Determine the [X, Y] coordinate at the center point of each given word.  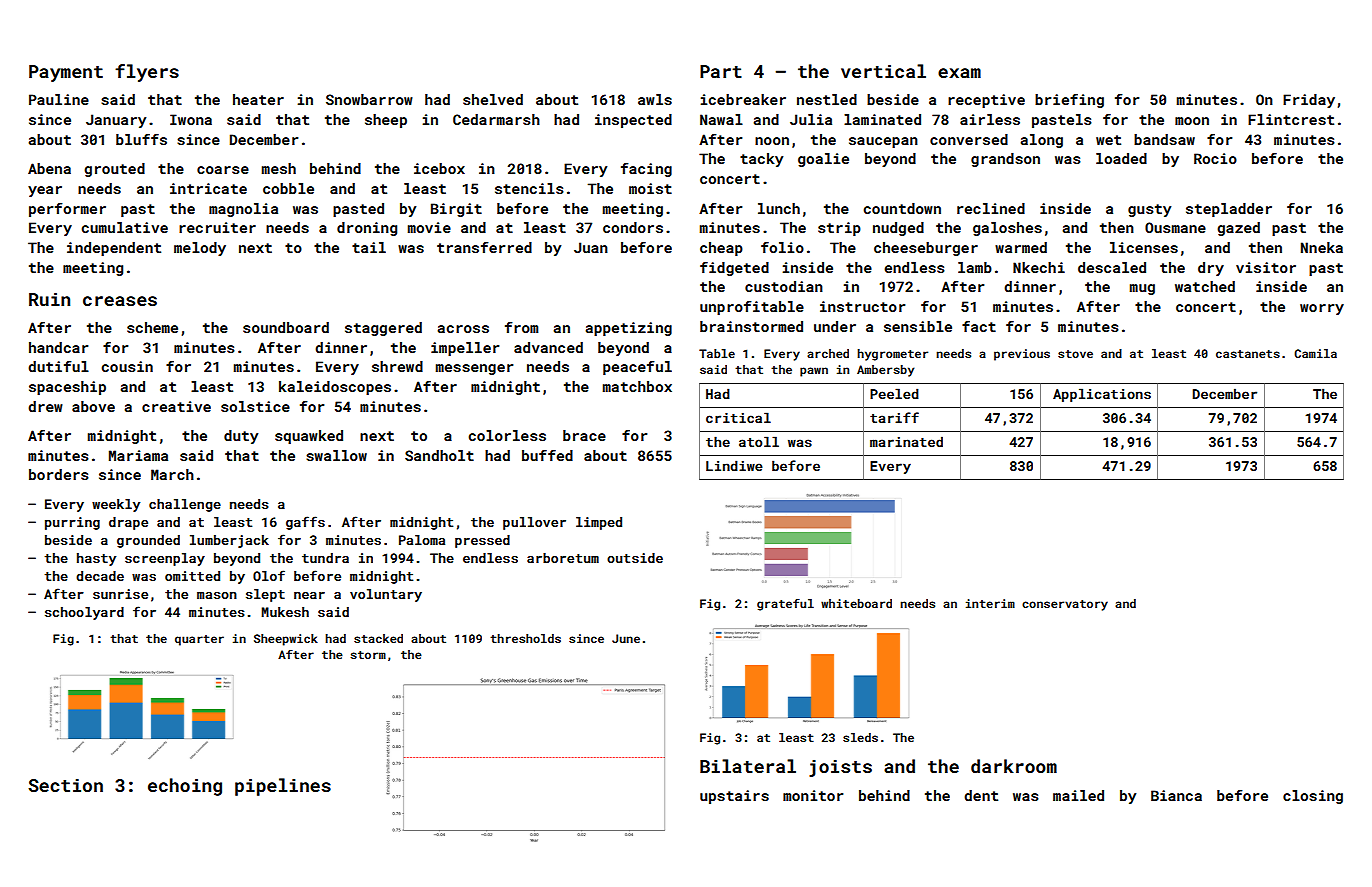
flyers [147, 73]
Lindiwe [734, 465]
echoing [185, 787]
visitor [1266, 267]
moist [650, 188]
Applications [1102, 395]
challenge [185, 505]
